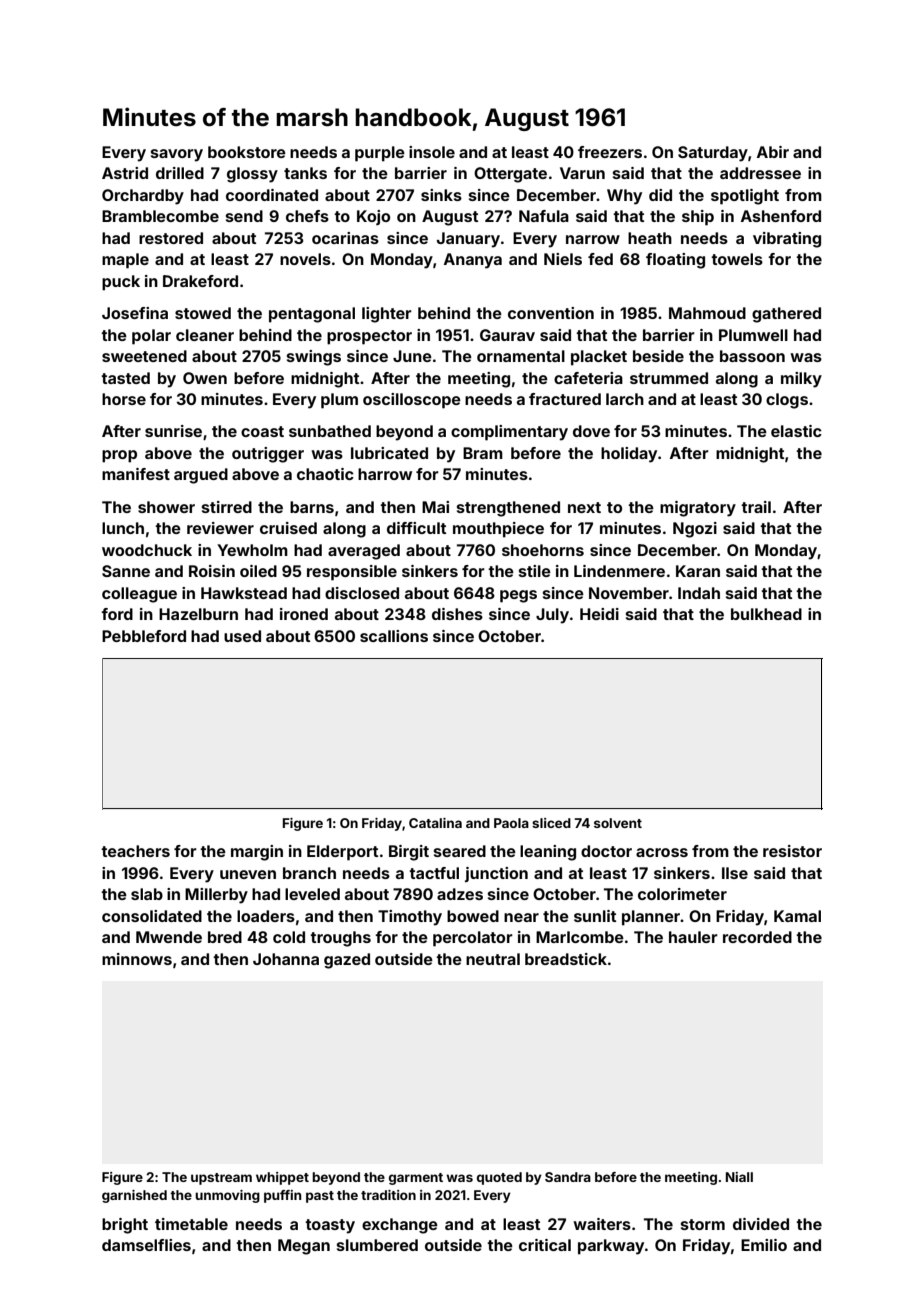 The image size is (924, 1308). What do you see at coordinates (764, 1245) in the image?
I see `Emilio` at bounding box center [764, 1245].
